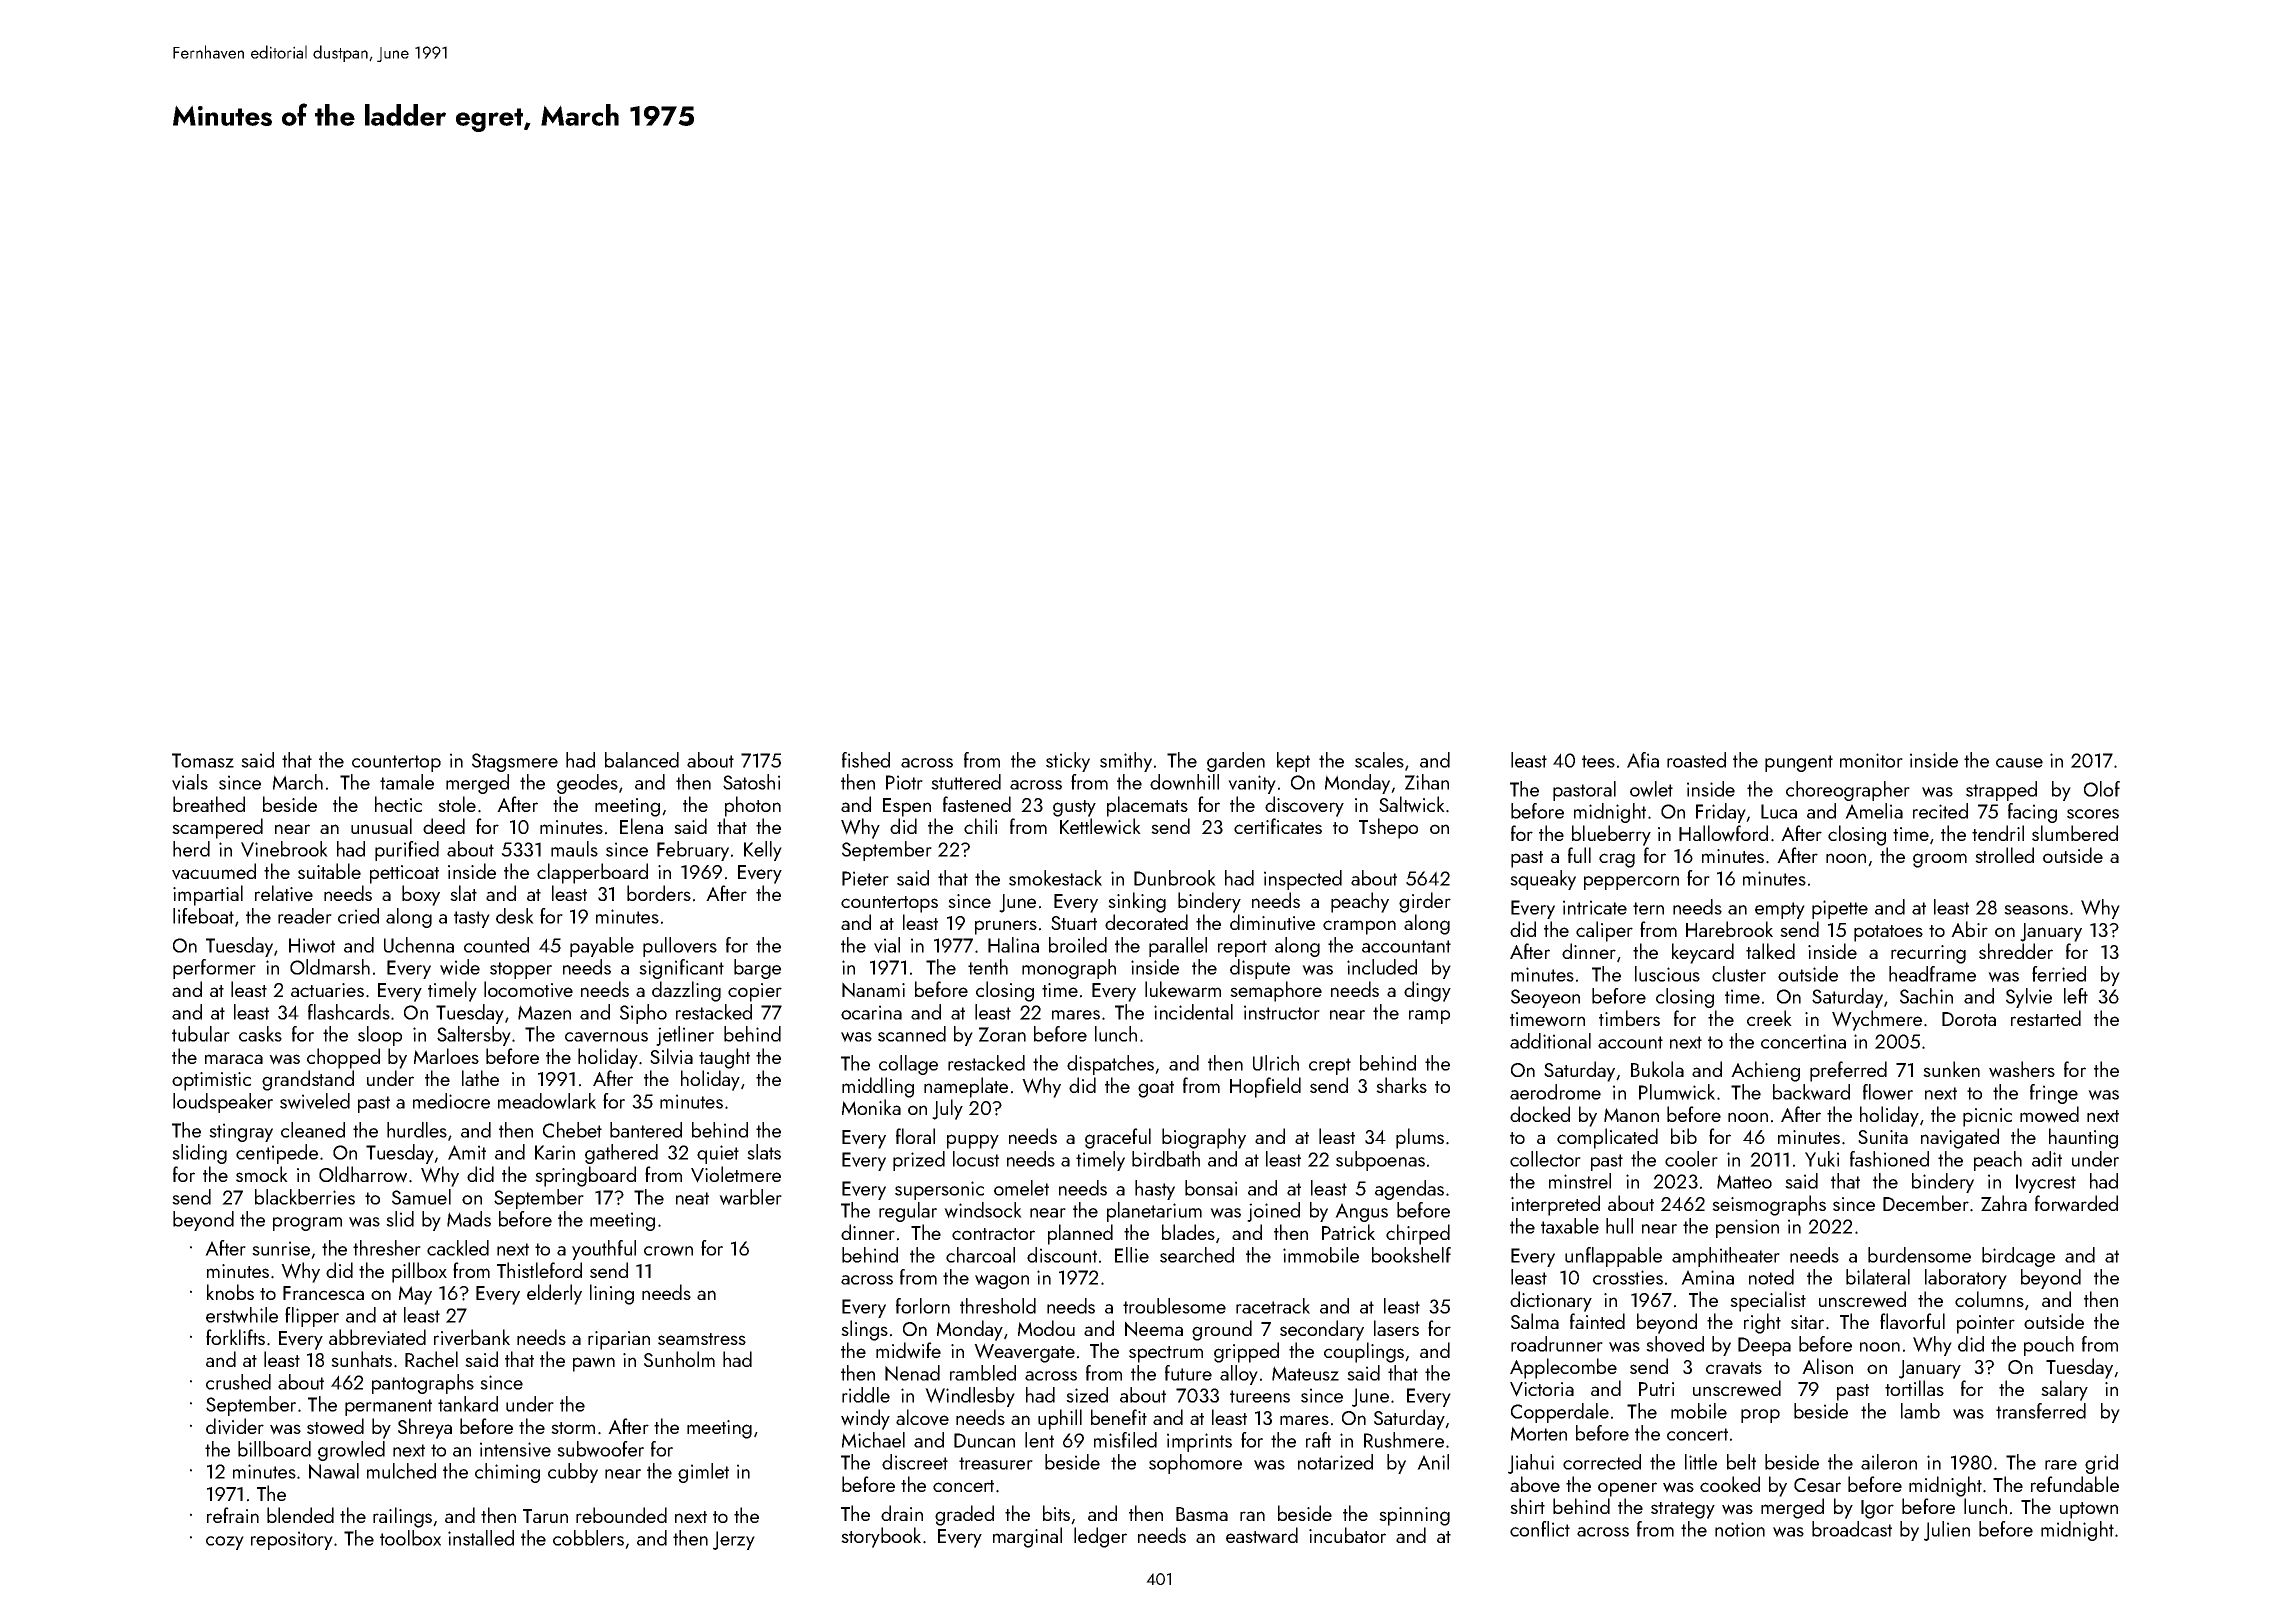 The height and width of the image is (1620, 2292). What do you see at coordinates (1604, 931) in the image?
I see `caliper` at bounding box center [1604, 931].
